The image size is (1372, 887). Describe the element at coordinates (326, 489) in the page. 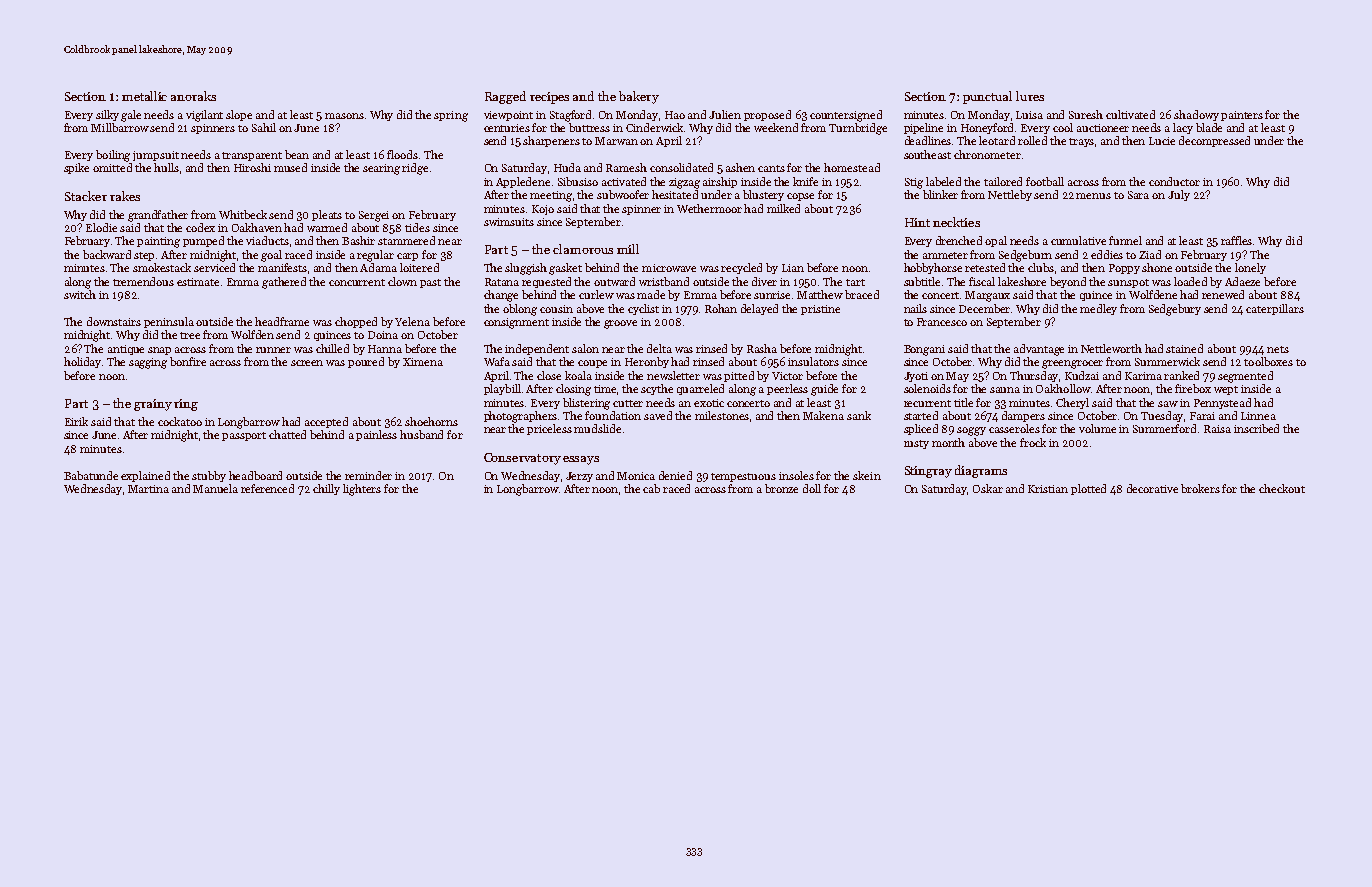

I see `chilly` at that location.
